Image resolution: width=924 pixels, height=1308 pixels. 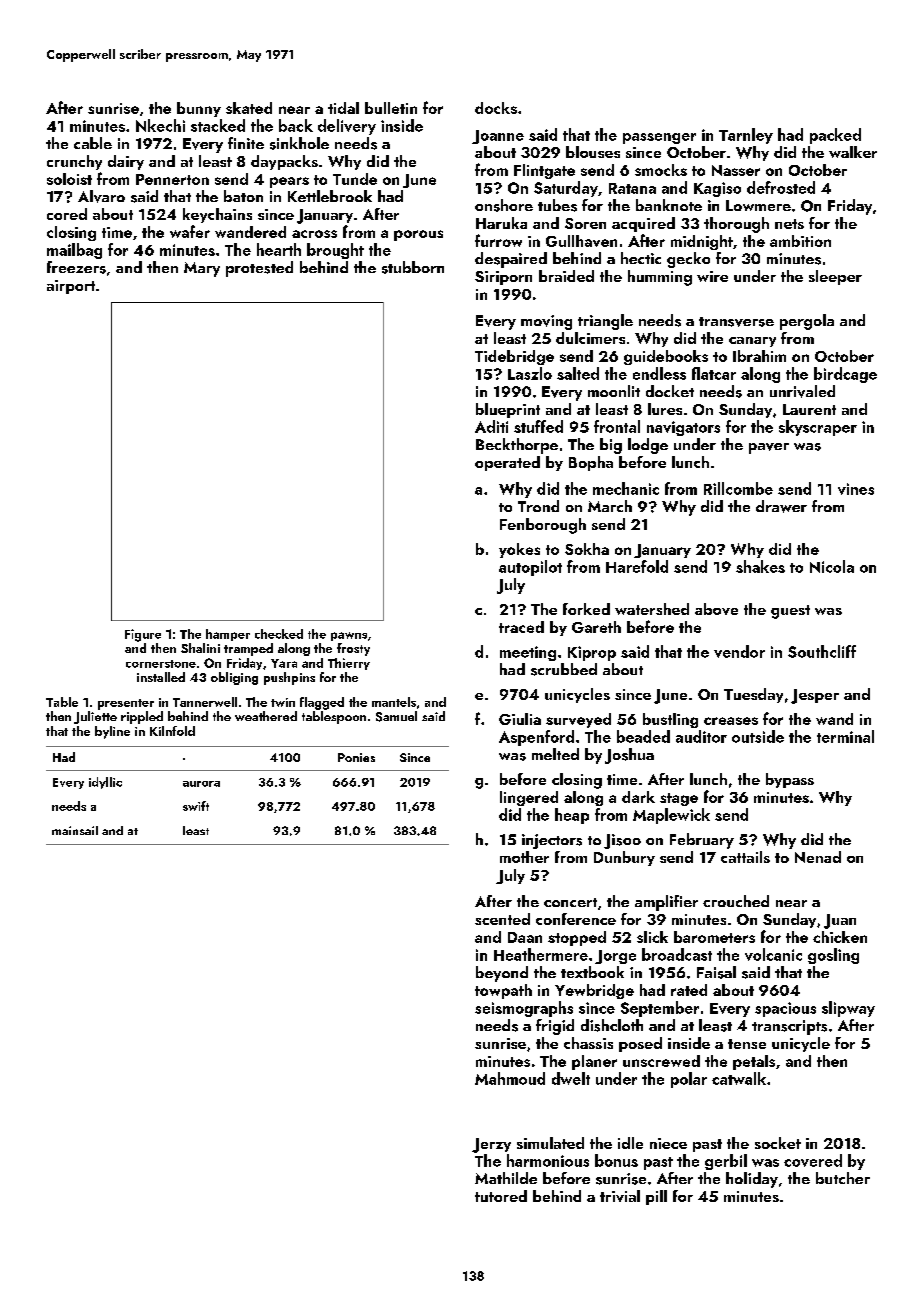 What do you see at coordinates (731, 721) in the screenshot?
I see `creases` at bounding box center [731, 721].
